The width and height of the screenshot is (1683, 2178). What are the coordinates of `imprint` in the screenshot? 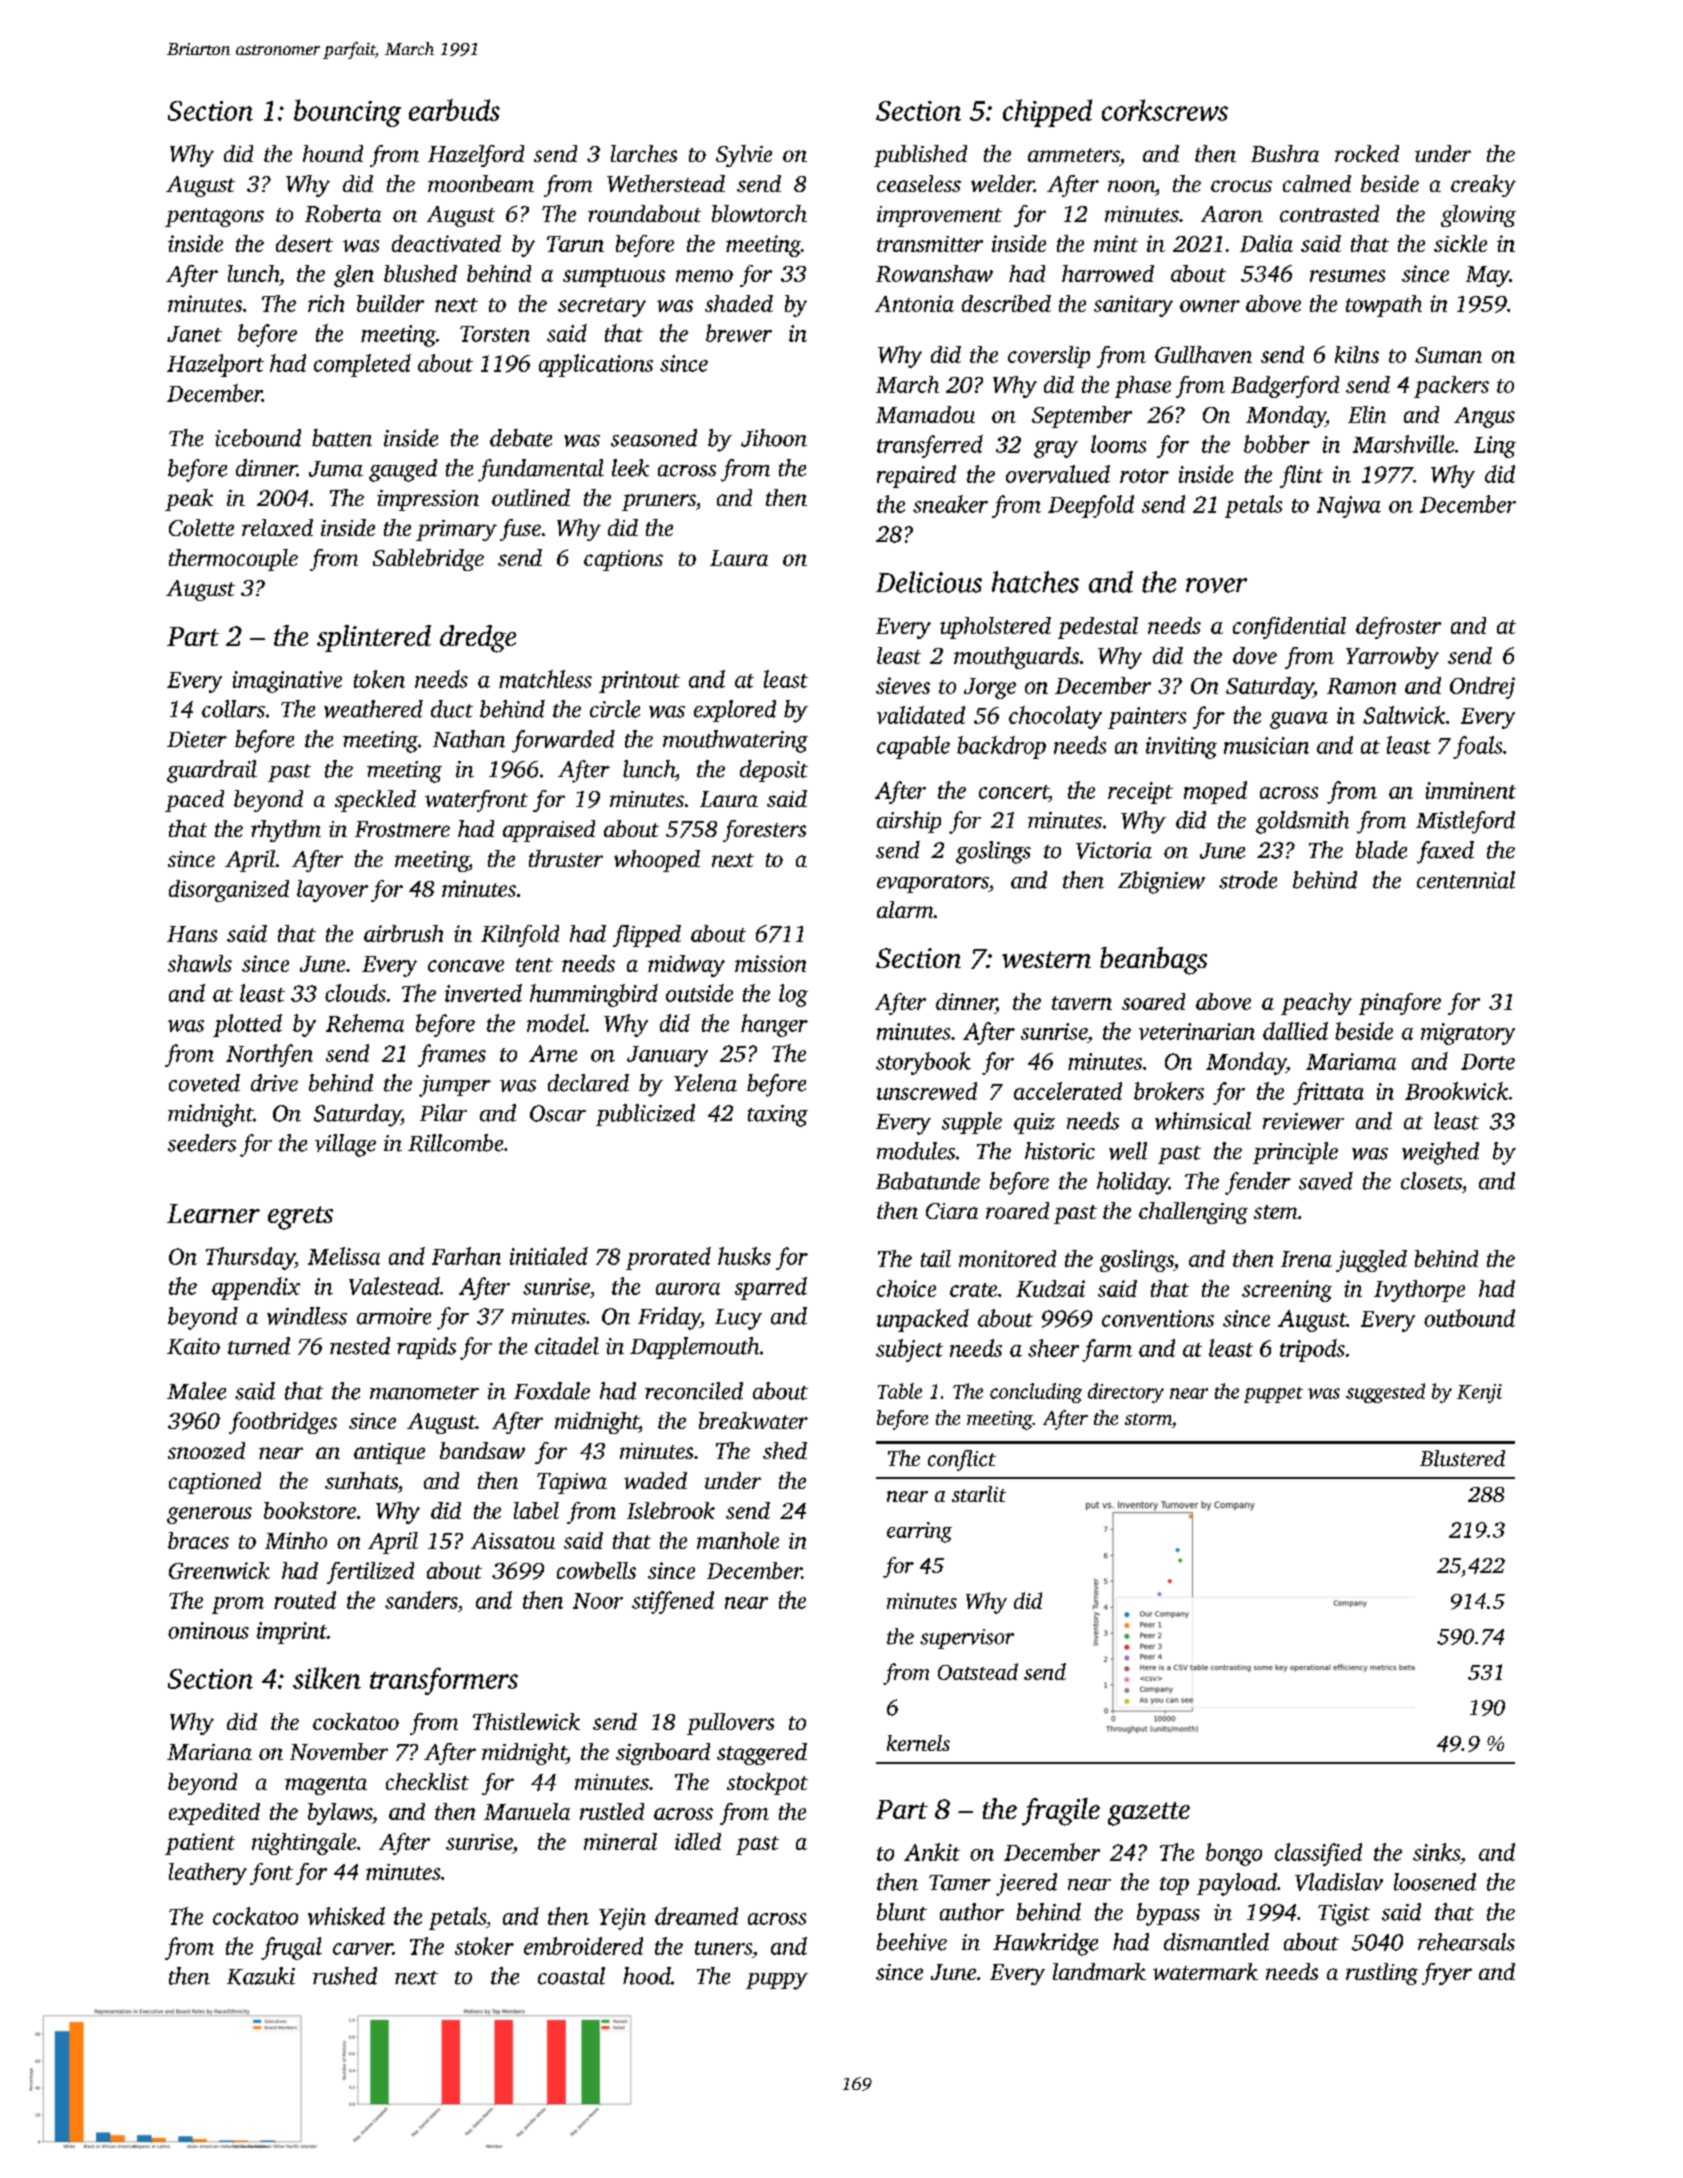 It's located at (292, 1633).
